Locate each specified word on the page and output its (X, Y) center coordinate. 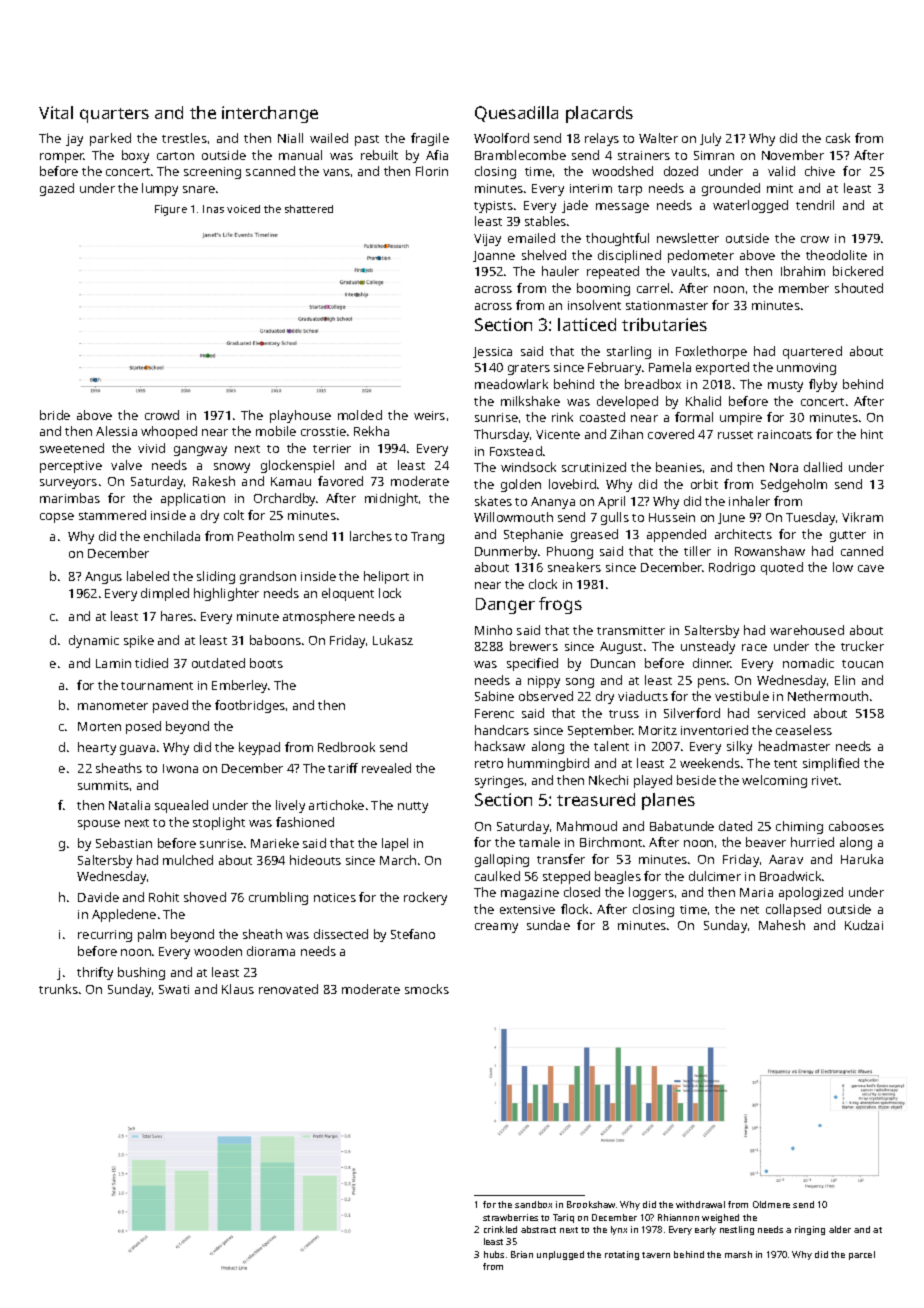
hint (872, 434)
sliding (216, 577)
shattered (309, 209)
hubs (494, 1254)
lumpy (160, 189)
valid (781, 171)
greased (594, 535)
